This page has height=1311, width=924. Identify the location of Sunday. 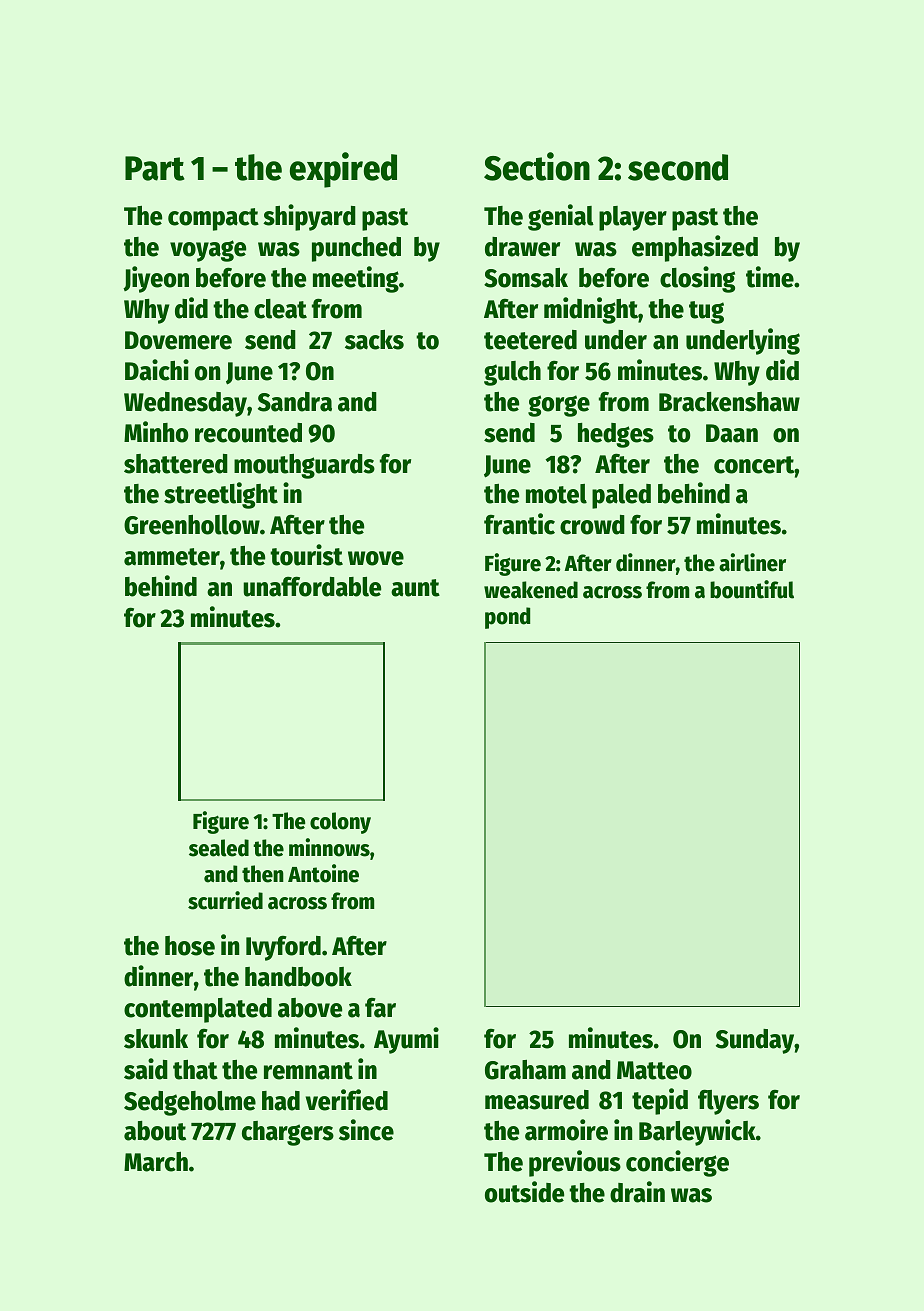
(755, 1041).
